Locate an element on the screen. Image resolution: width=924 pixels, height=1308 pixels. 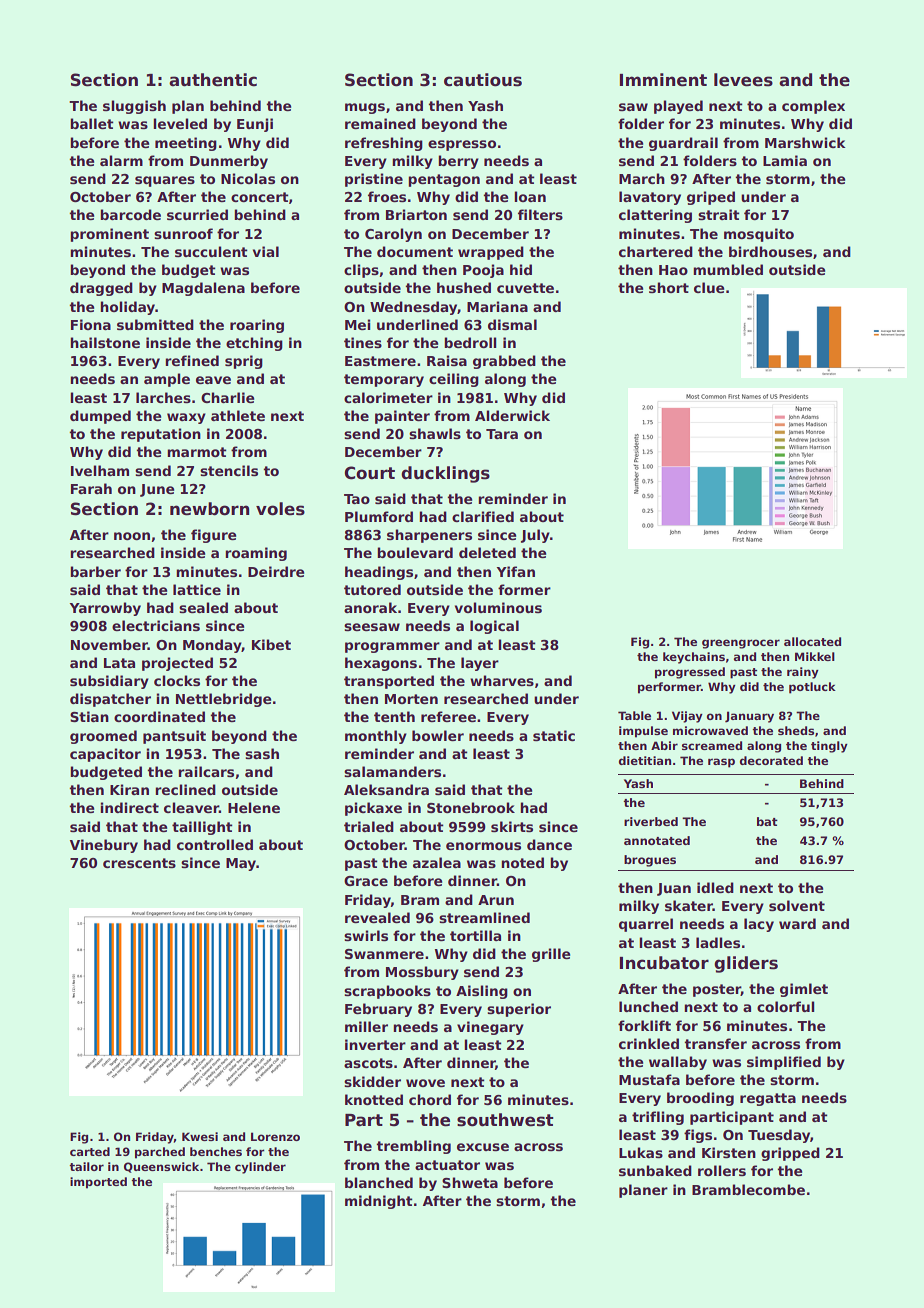
scurried is located at coordinates (197, 214).
